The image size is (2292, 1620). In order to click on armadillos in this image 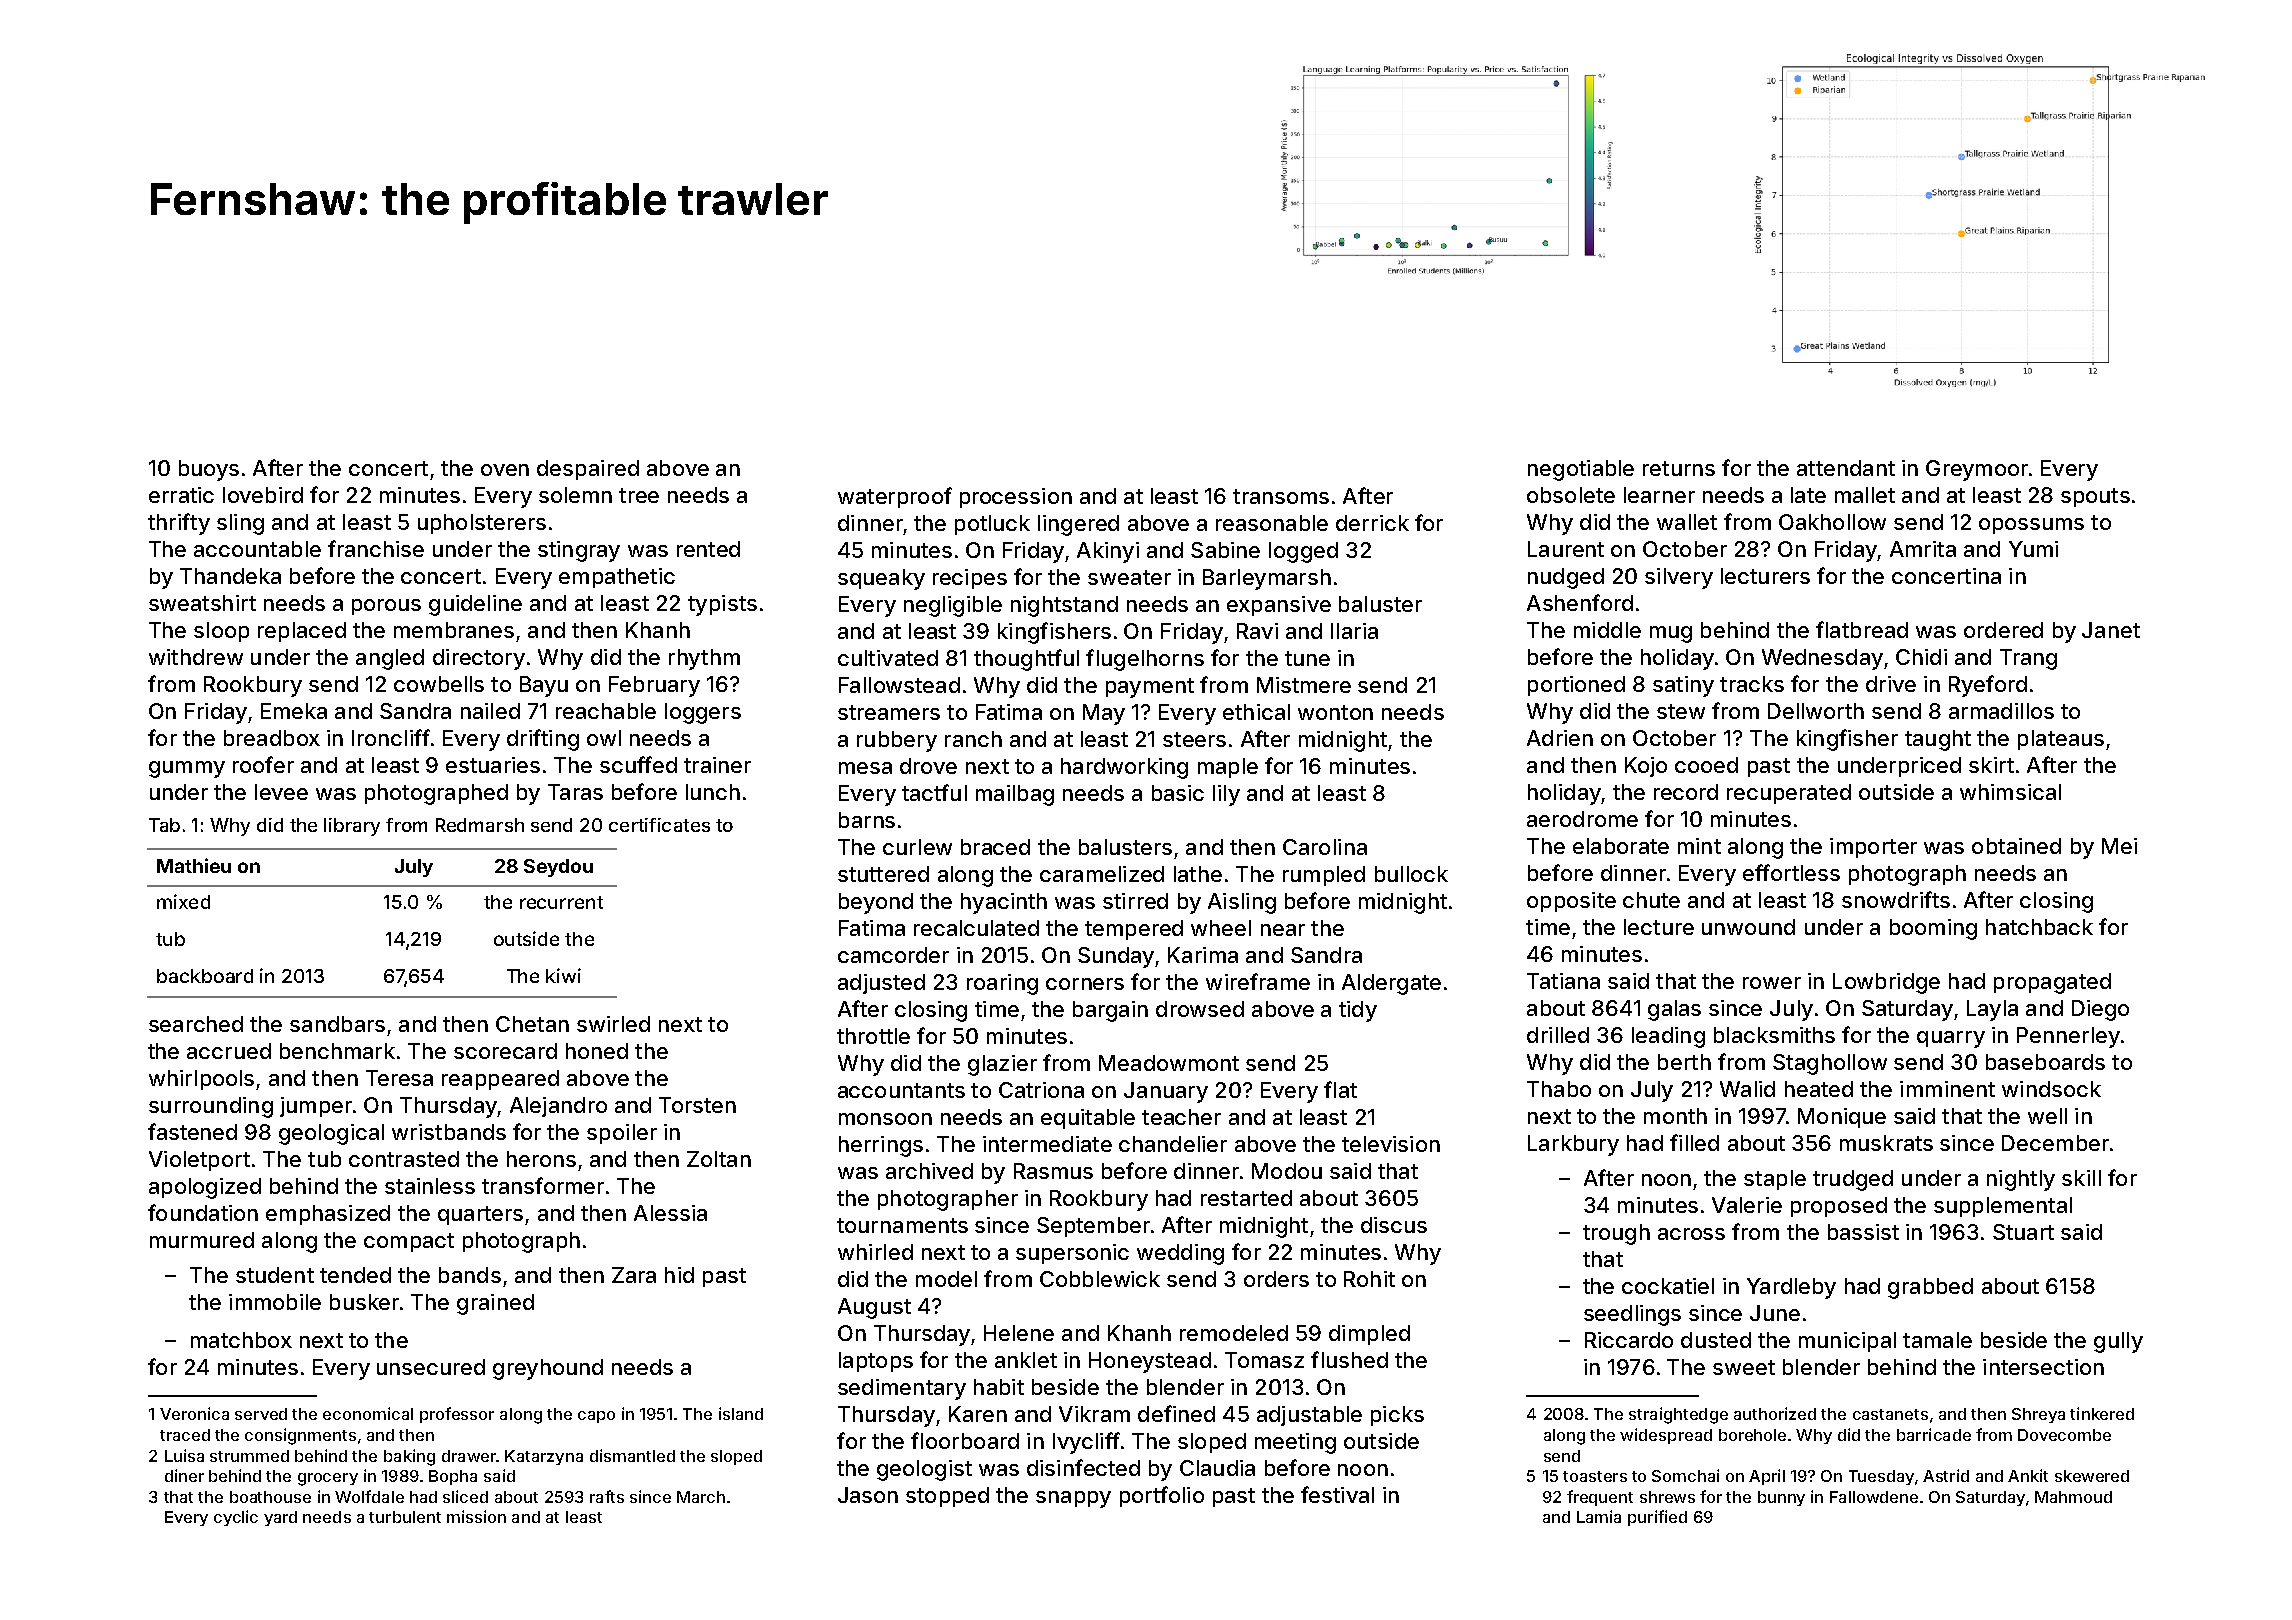, I will do `click(2001, 711)`.
